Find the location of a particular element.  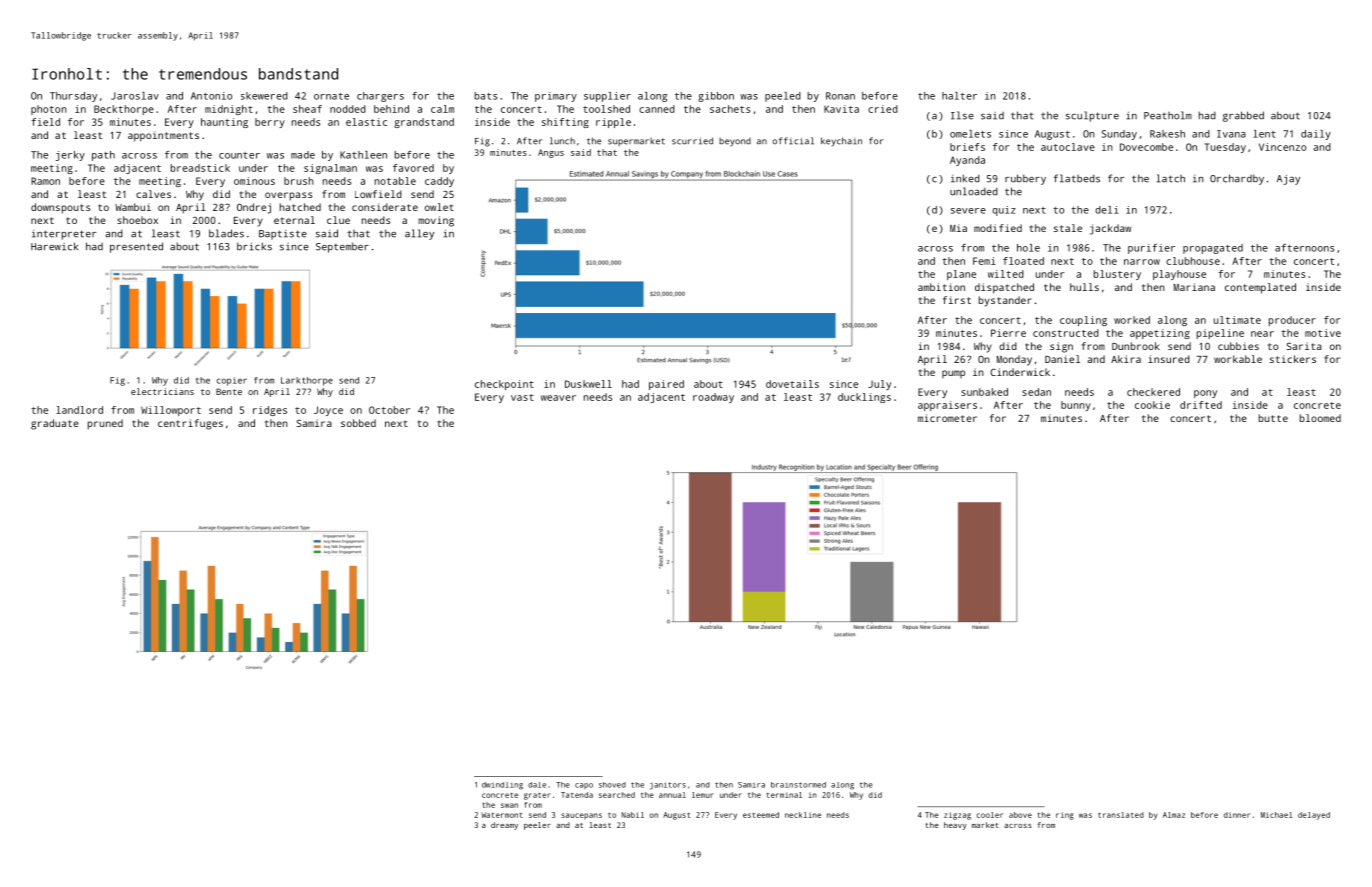

ducklings is located at coordinates (864, 398).
